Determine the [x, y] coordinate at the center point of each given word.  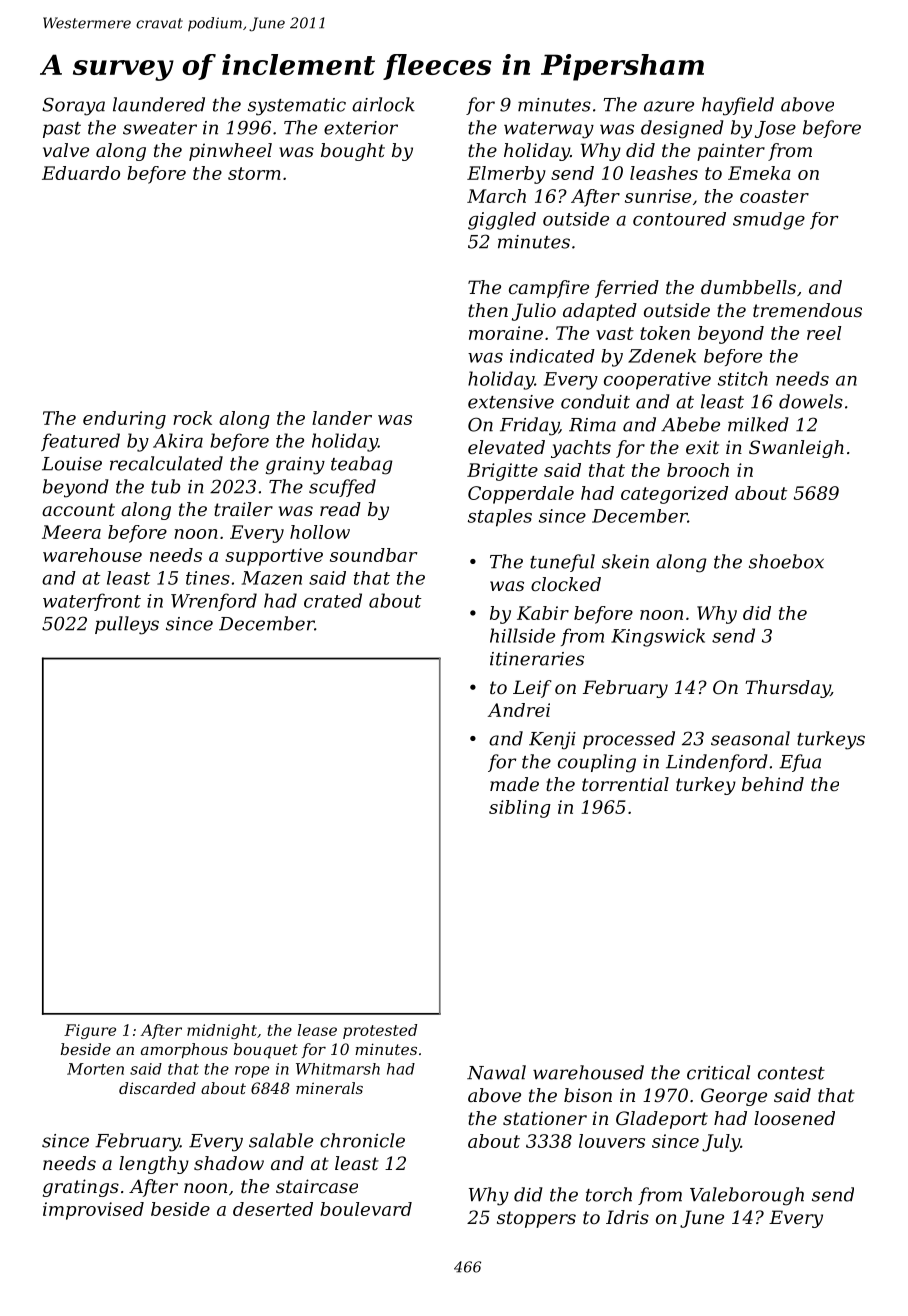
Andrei [519, 710]
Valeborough [747, 1196]
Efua [800, 763]
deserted [273, 1209]
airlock [383, 104]
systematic [297, 107]
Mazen [272, 578]
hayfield [738, 106]
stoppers [536, 1219]
